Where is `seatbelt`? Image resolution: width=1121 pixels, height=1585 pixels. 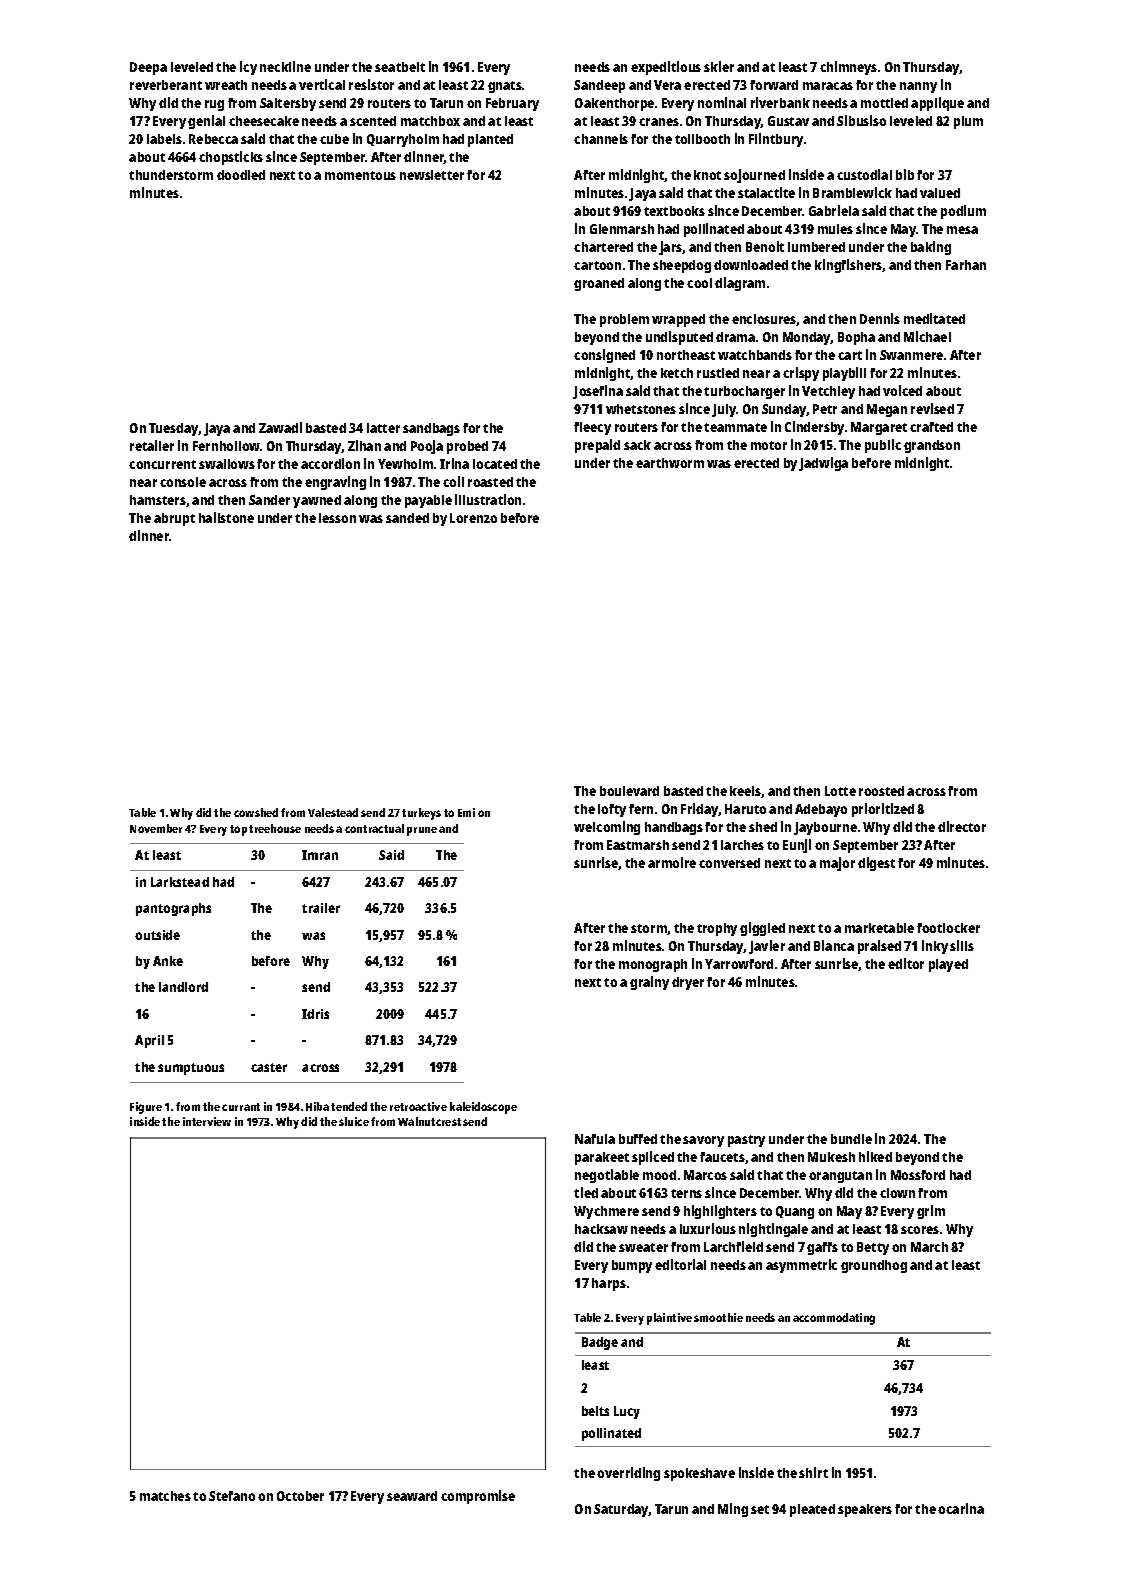
seatbelt is located at coordinates (400, 67).
